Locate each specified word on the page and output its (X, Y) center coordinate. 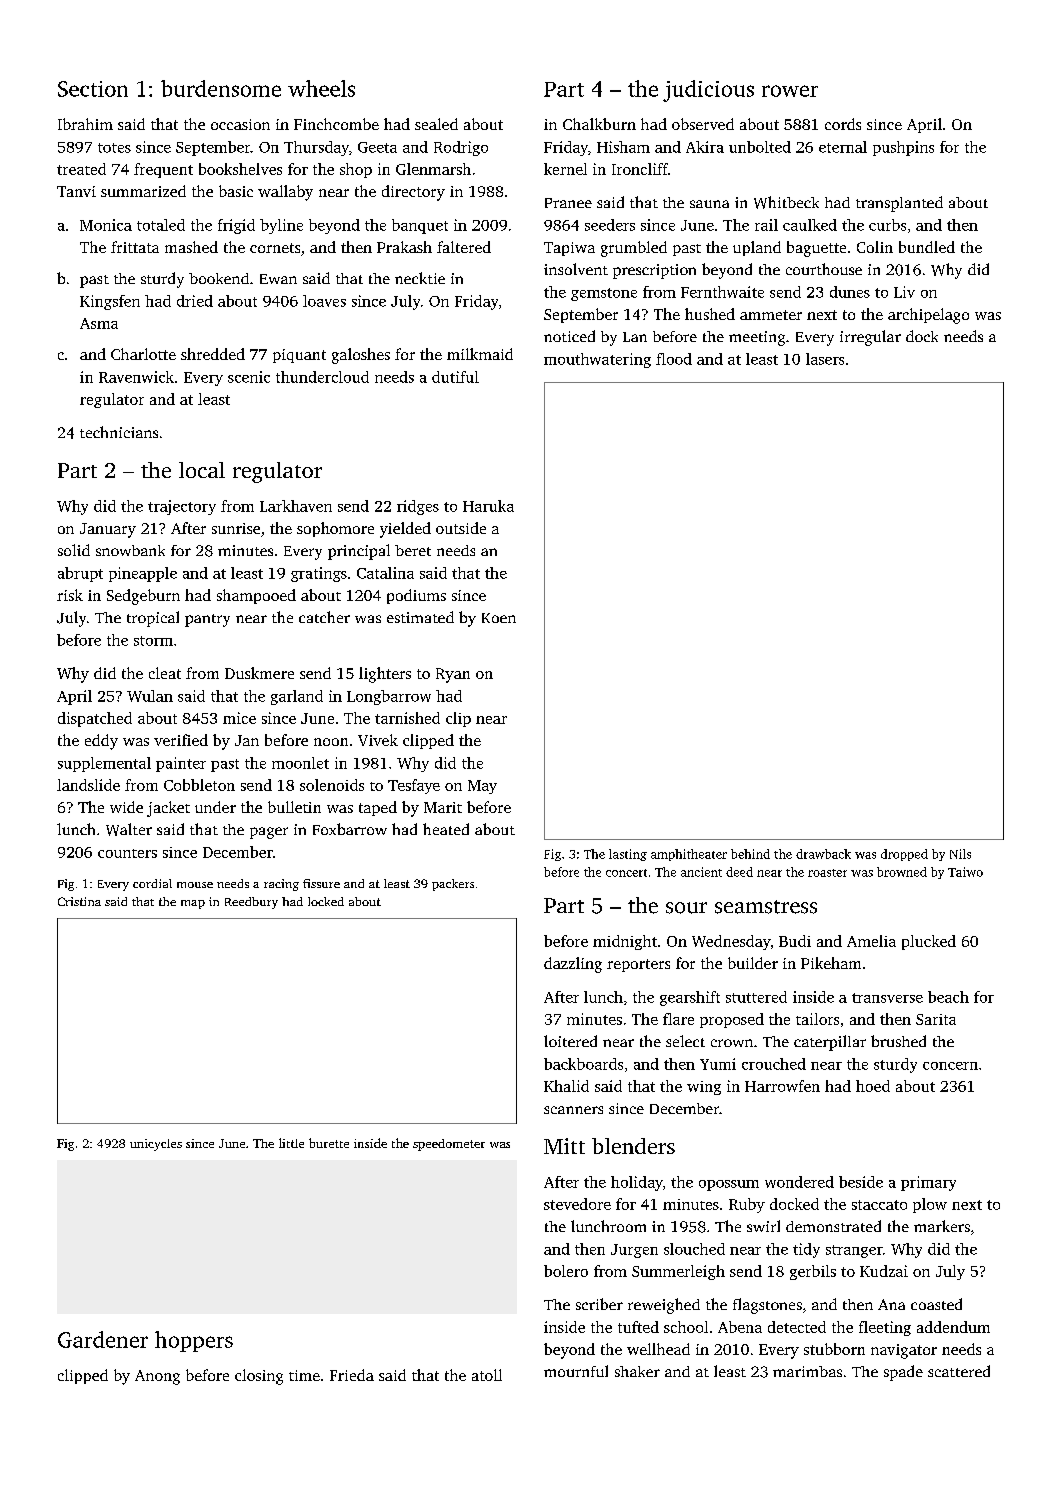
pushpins (903, 148)
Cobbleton (199, 785)
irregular (870, 338)
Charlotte (143, 354)
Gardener (103, 1339)
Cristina (79, 901)
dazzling (573, 965)
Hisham (623, 147)
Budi (795, 941)
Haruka (488, 506)
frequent (163, 170)
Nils (960, 854)
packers (453, 885)
